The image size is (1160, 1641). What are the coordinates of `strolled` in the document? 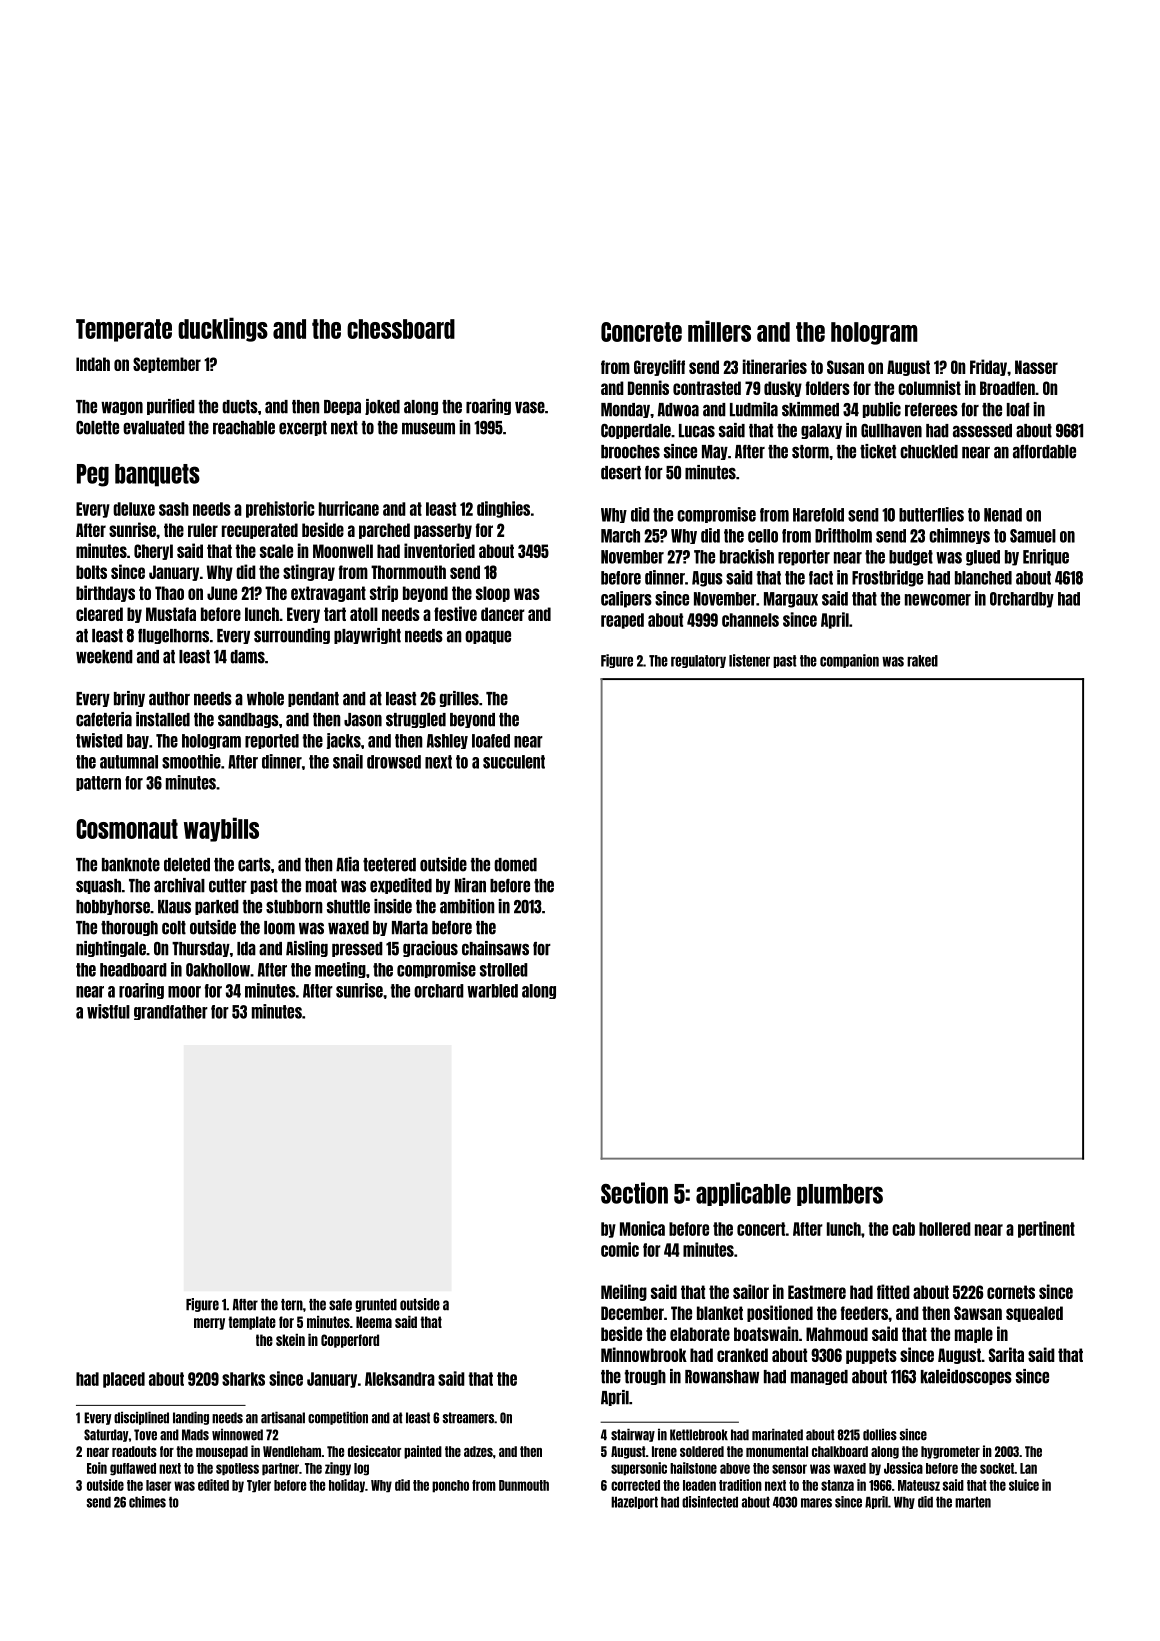 It's located at (504, 970).
